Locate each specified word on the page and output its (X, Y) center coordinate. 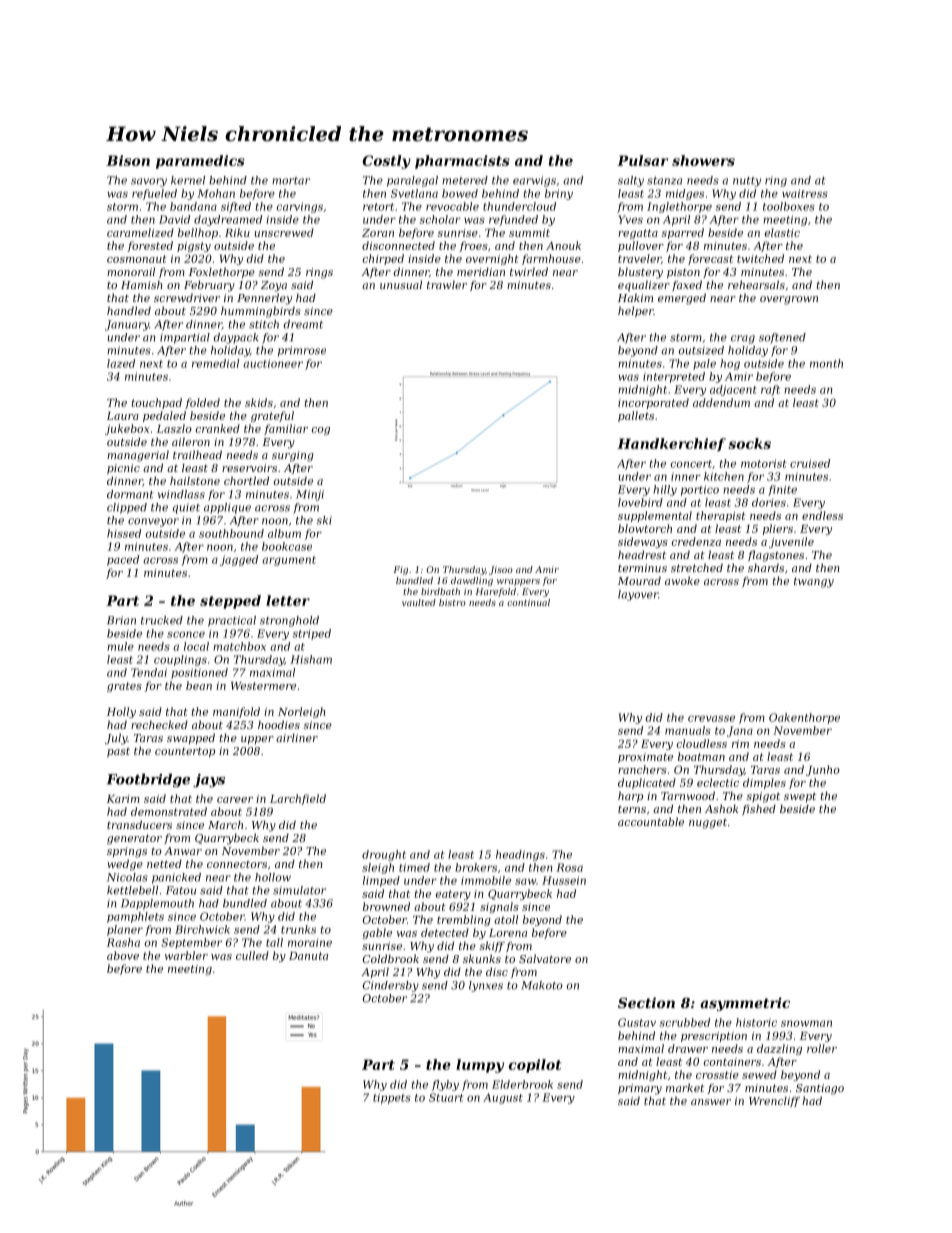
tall (274, 942)
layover (638, 595)
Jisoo (501, 570)
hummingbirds (261, 312)
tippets (392, 1098)
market (685, 1087)
